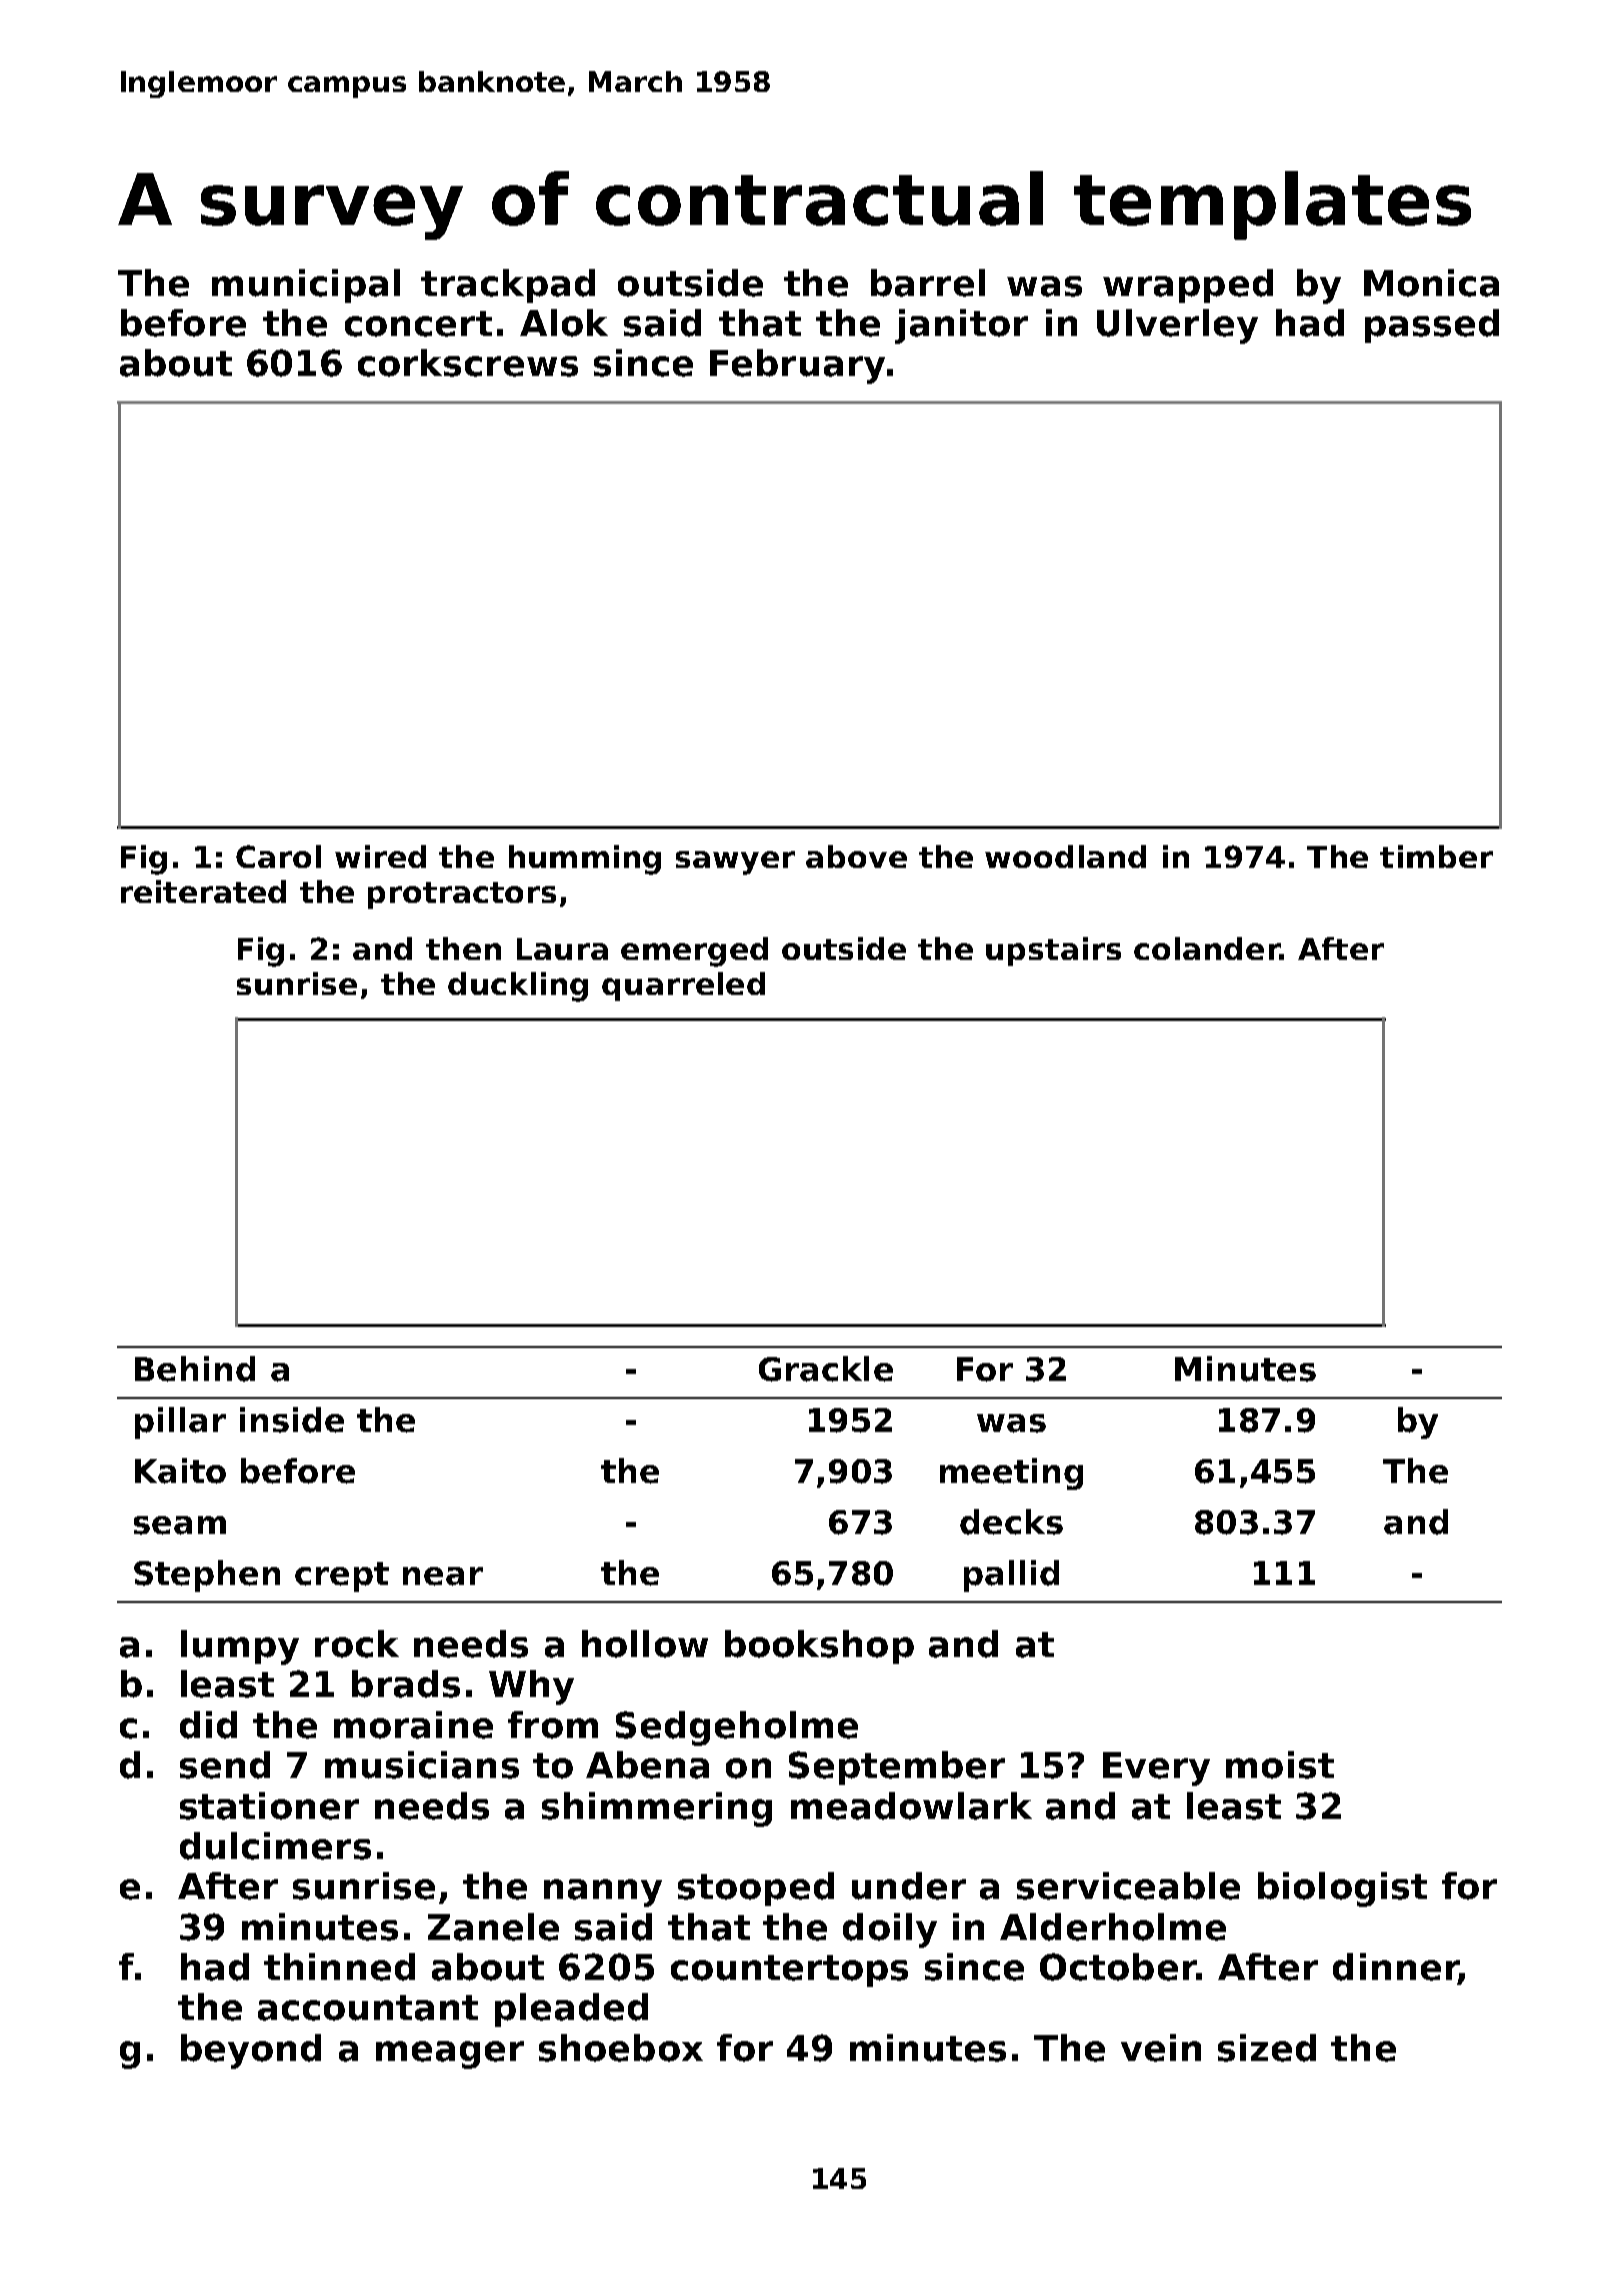 This screenshot has height=2292, width=1620. I want to click on vein, so click(1161, 2048).
